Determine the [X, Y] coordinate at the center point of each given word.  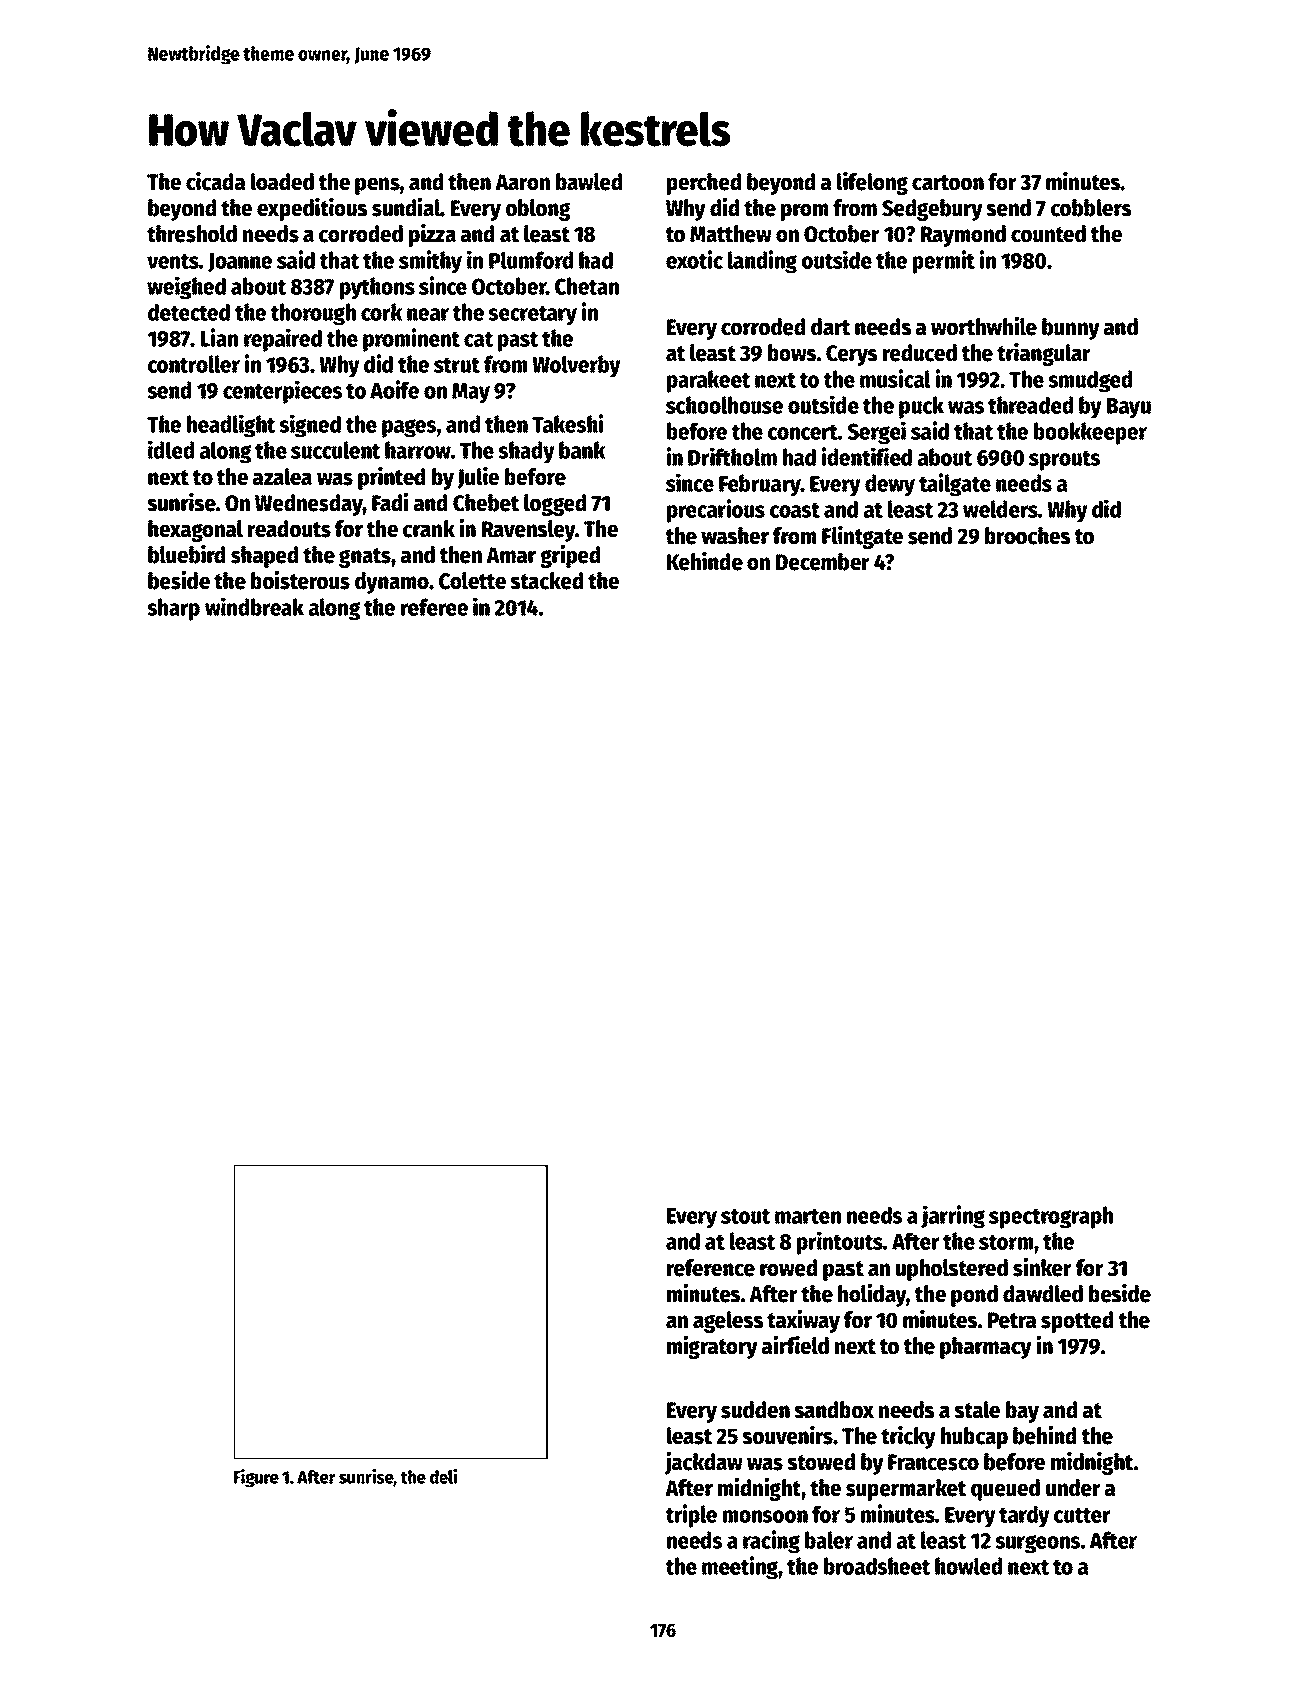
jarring [953, 1217]
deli [443, 1476]
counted [1048, 234]
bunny [1071, 329]
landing [762, 262]
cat [478, 339]
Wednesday [309, 505]
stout [745, 1216]
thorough [313, 314]
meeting [740, 1568]
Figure [256, 1478]
